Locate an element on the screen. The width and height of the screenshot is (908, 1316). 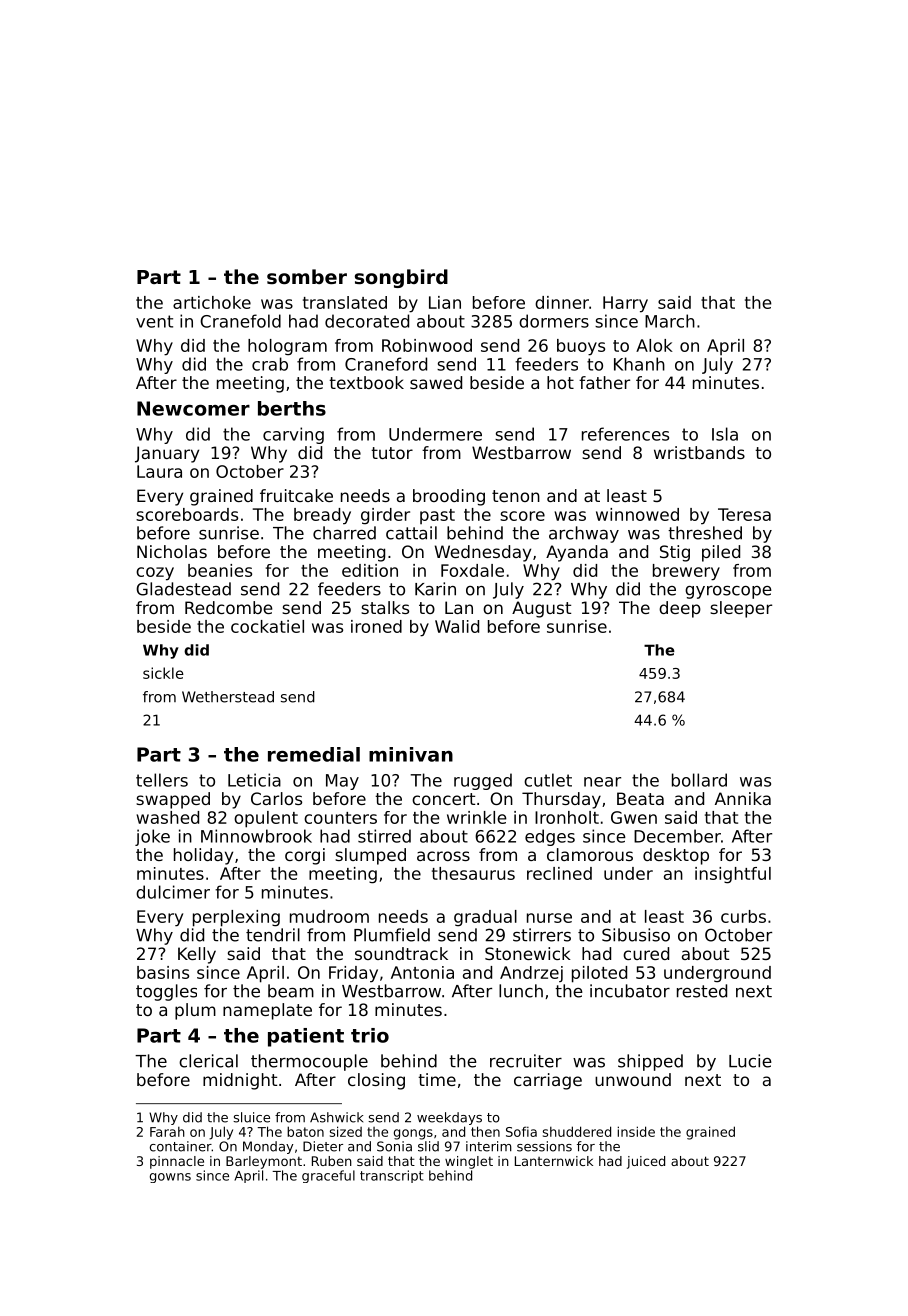
tellers is located at coordinates (162, 780).
